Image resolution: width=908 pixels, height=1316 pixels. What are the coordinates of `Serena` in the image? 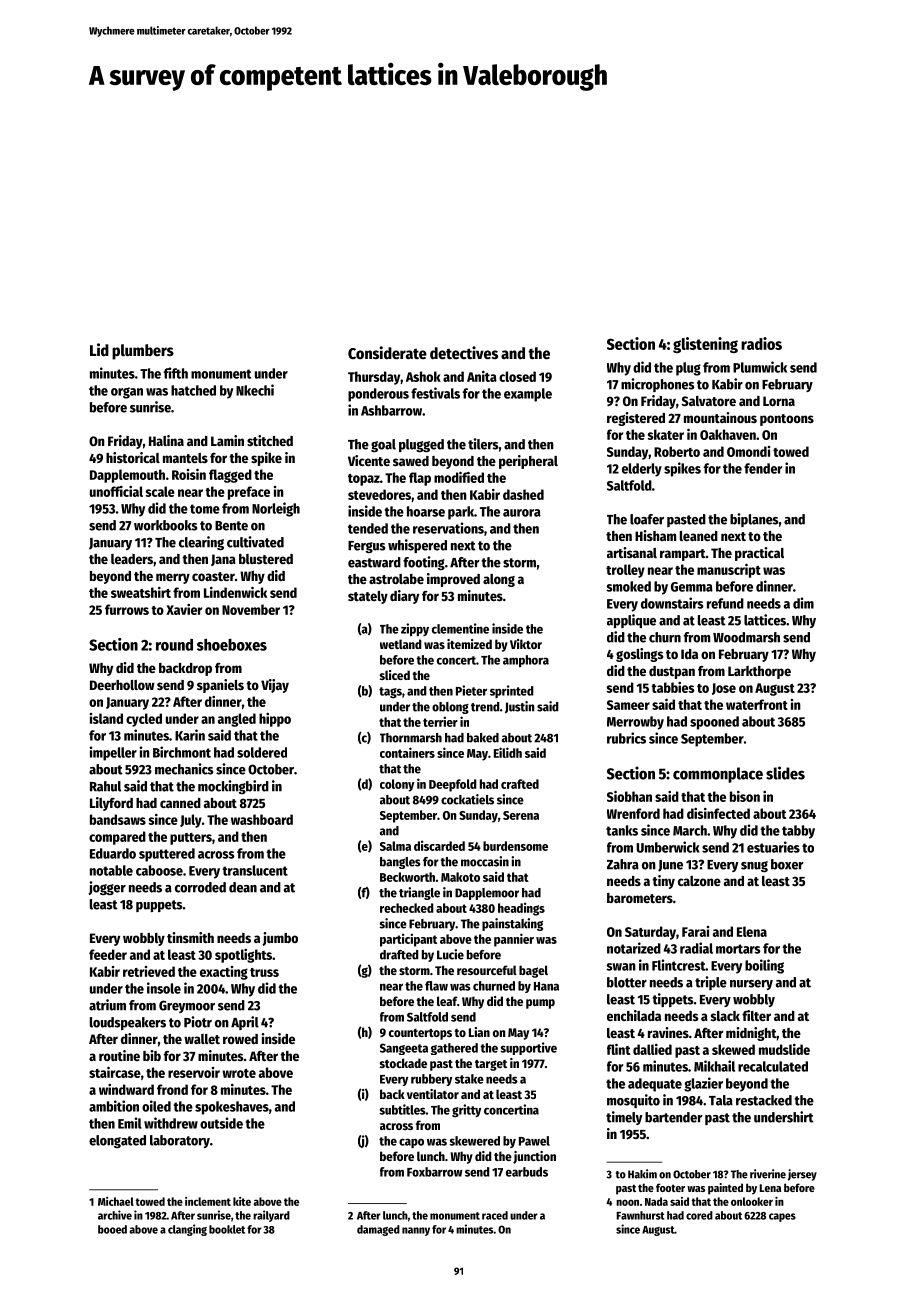 It's located at (521, 815).
